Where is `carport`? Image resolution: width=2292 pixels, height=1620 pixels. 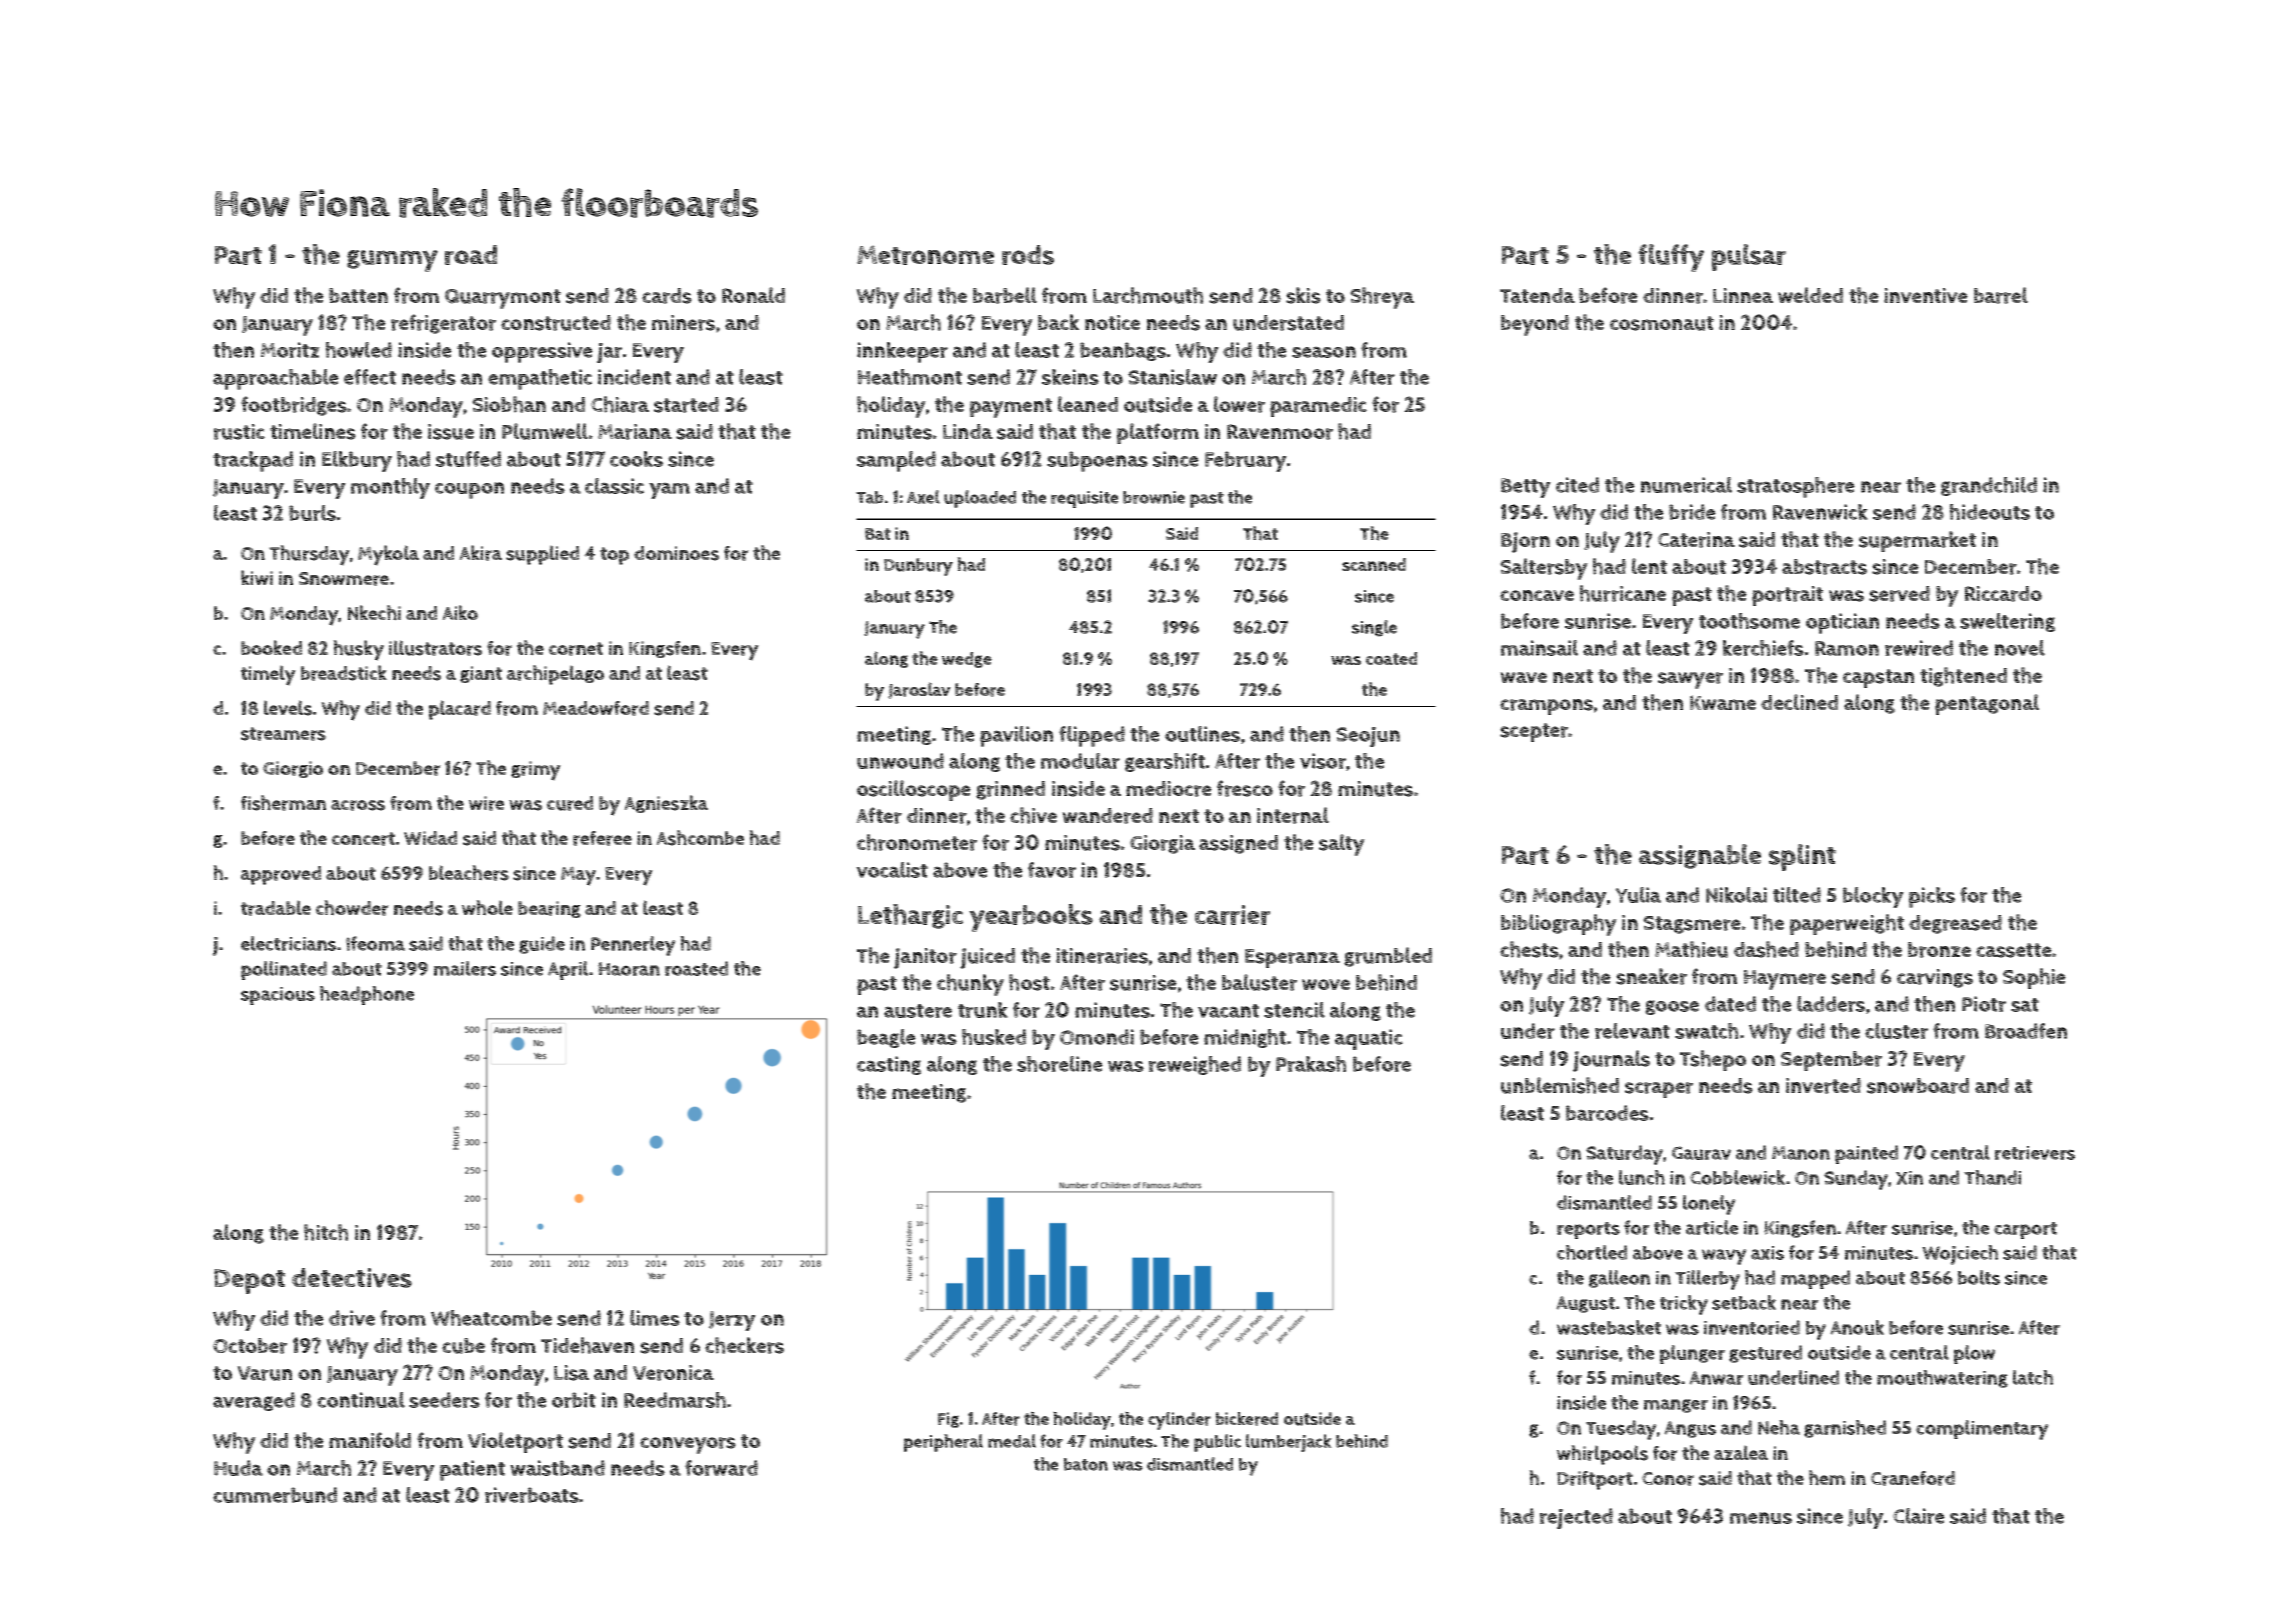
carport is located at coordinates (2025, 1230).
